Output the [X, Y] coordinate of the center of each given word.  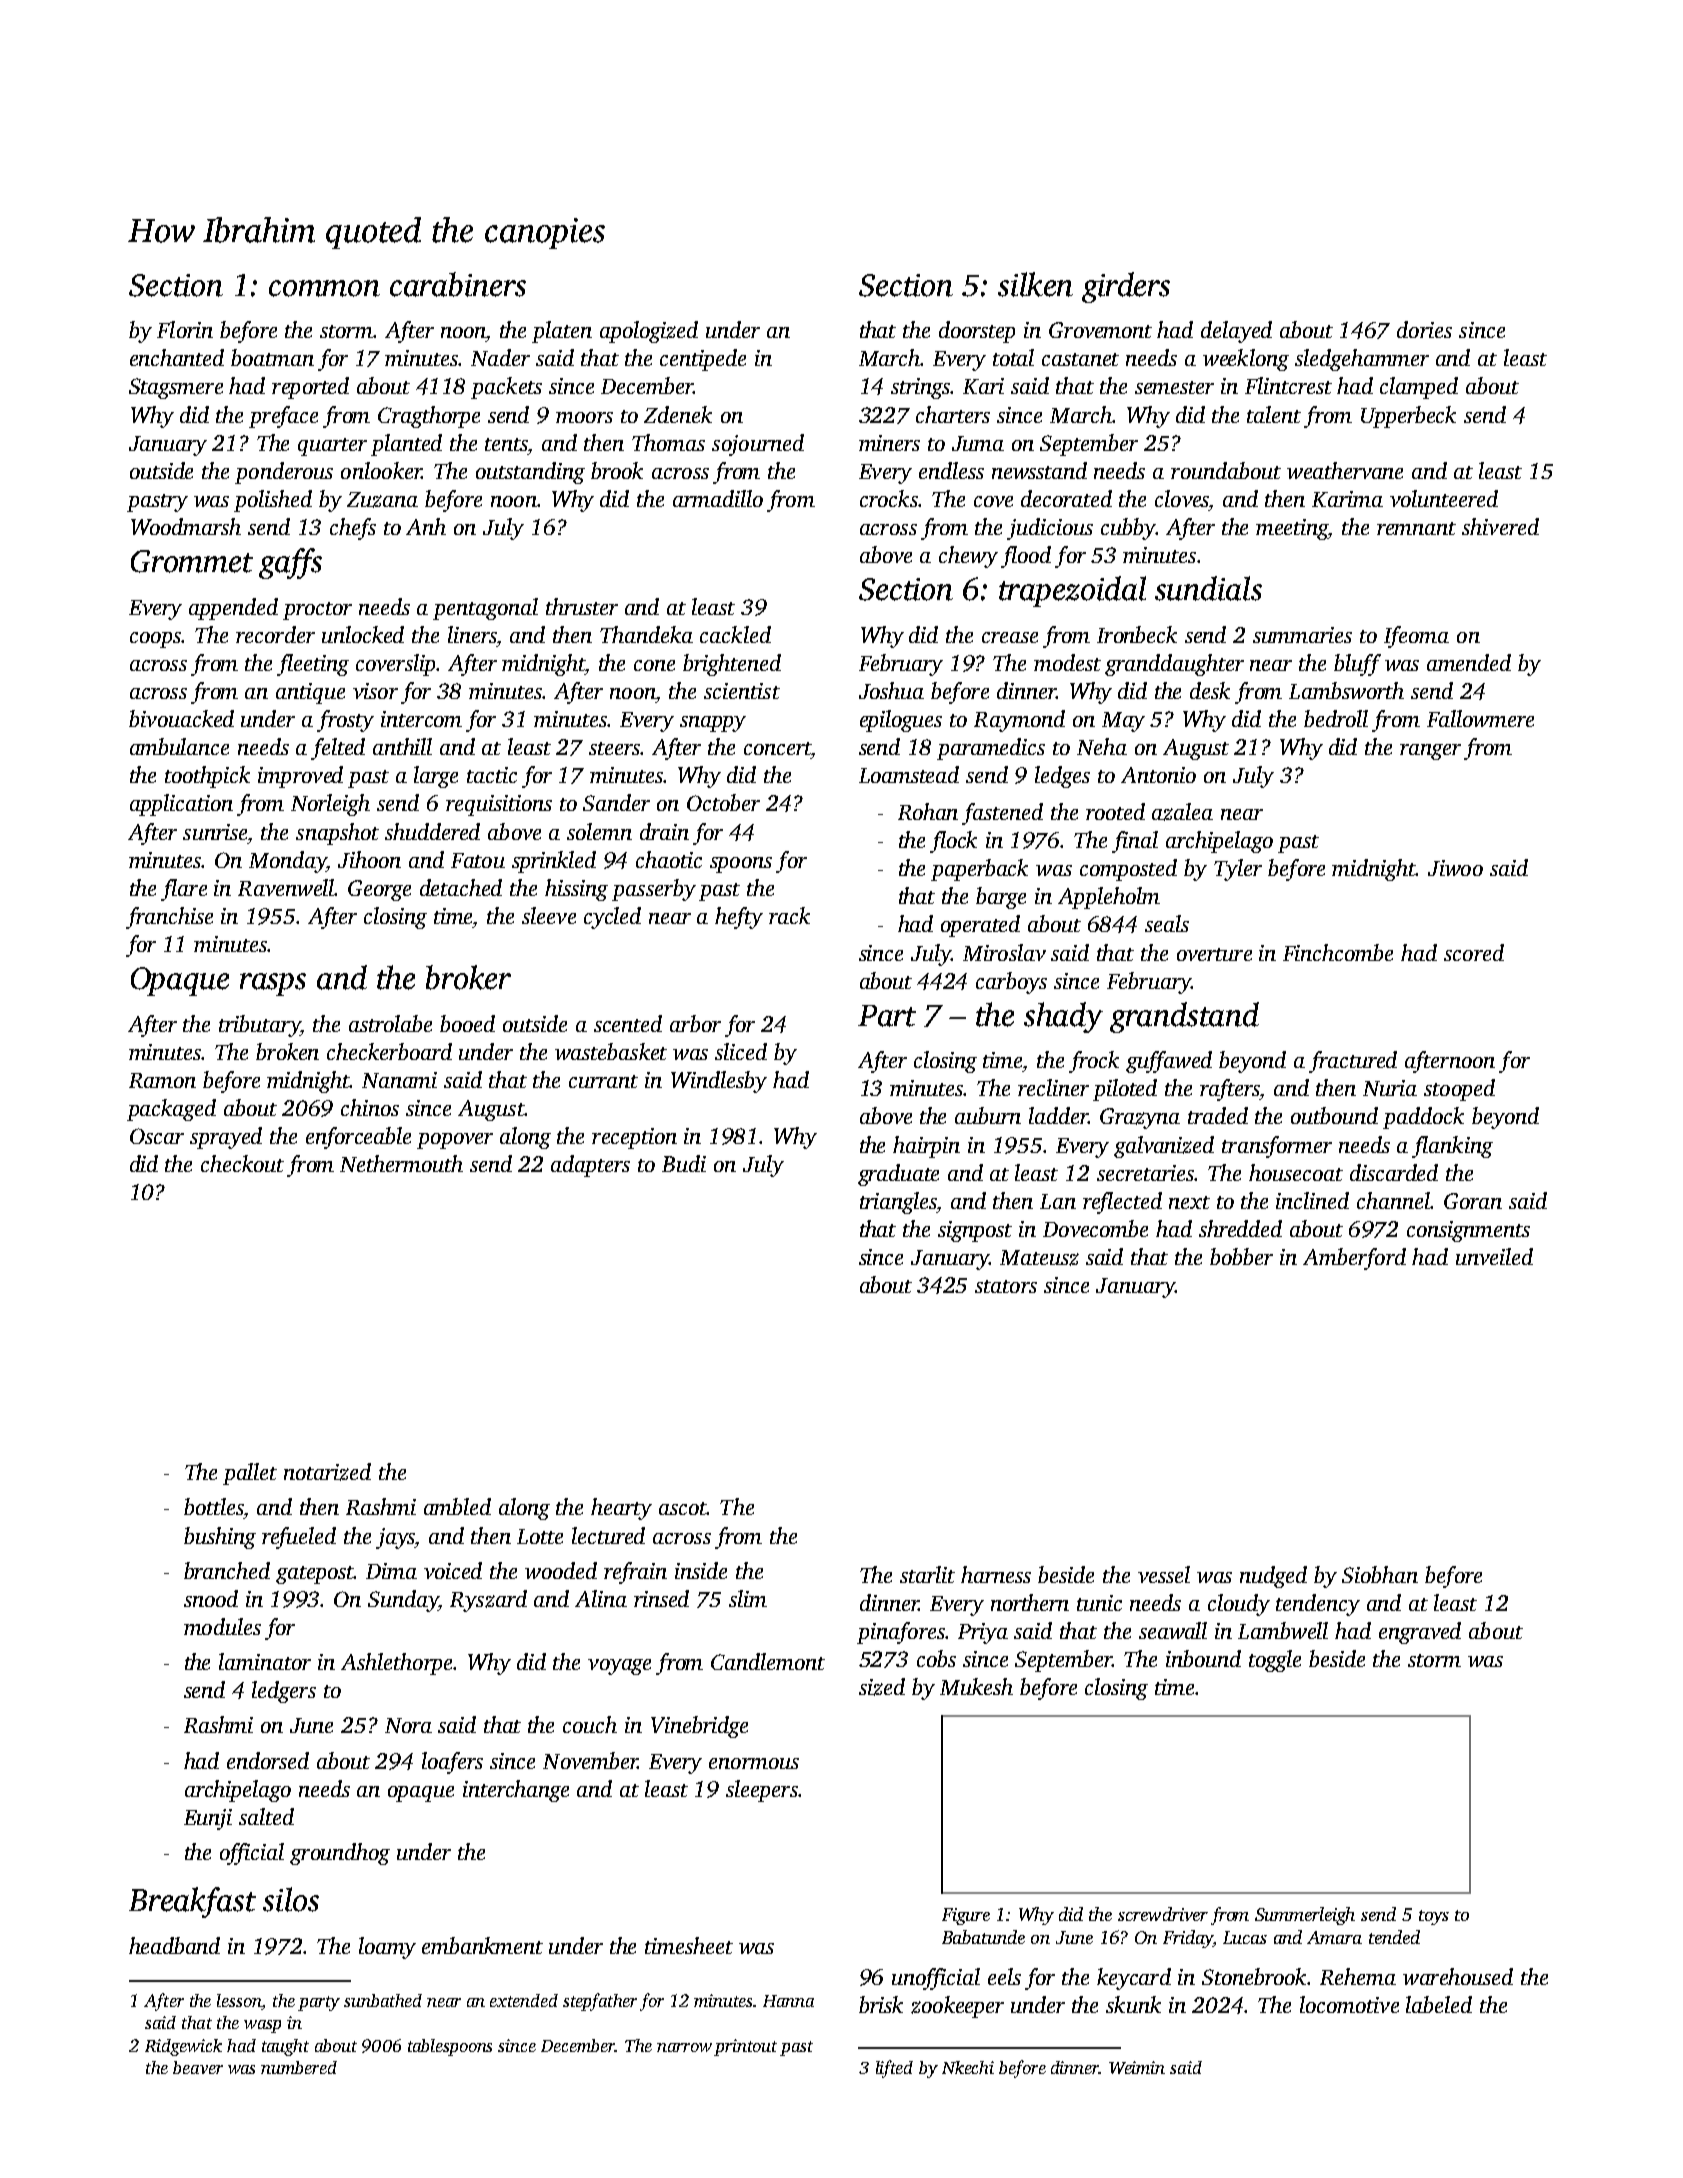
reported [310, 388]
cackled [735, 634]
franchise [169, 918]
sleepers [762, 1791]
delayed [1236, 332]
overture [1214, 954]
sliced [741, 1051]
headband [174, 1945]
